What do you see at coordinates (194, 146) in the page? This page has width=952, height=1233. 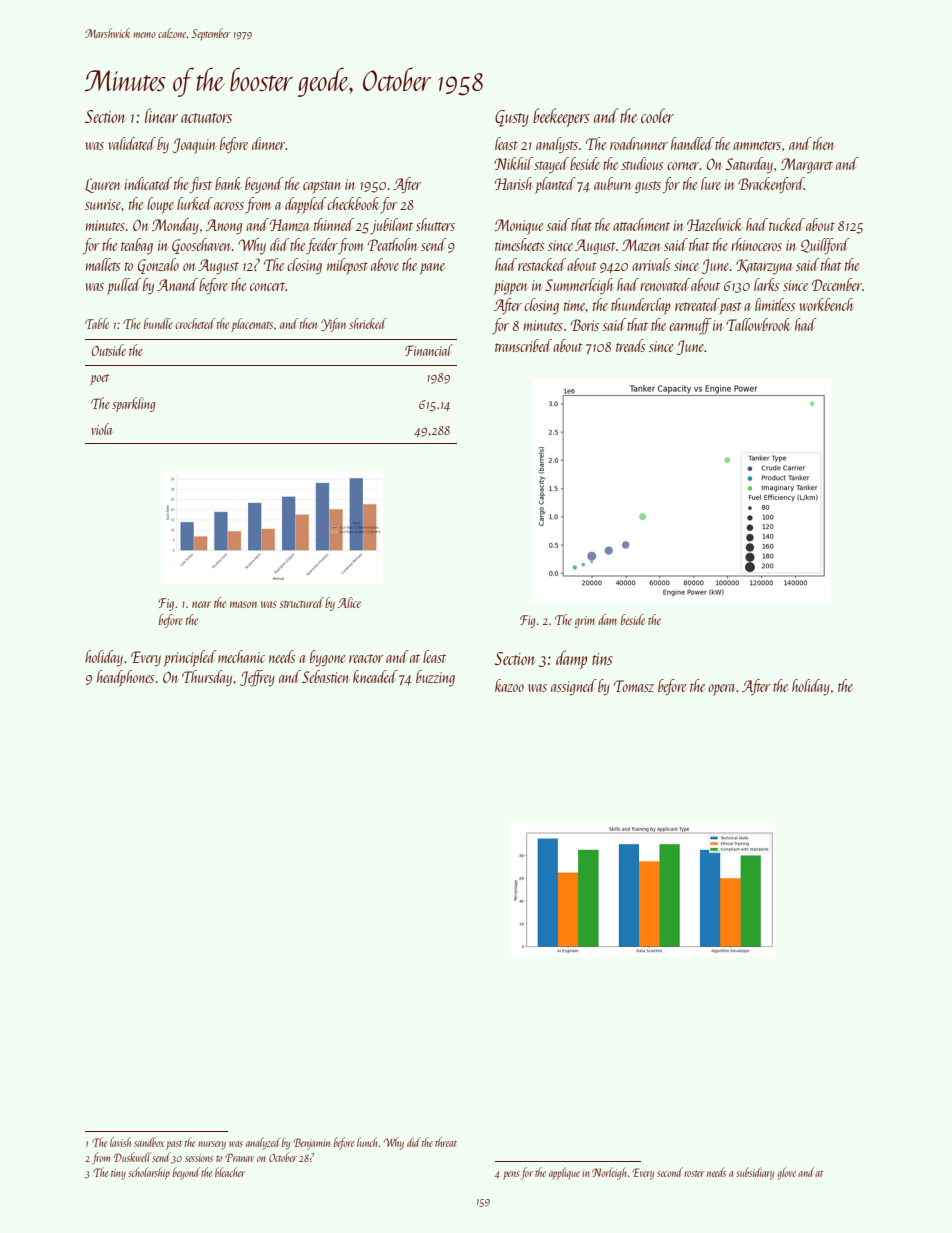 I see `Joaquin` at bounding box center [194, 146].
